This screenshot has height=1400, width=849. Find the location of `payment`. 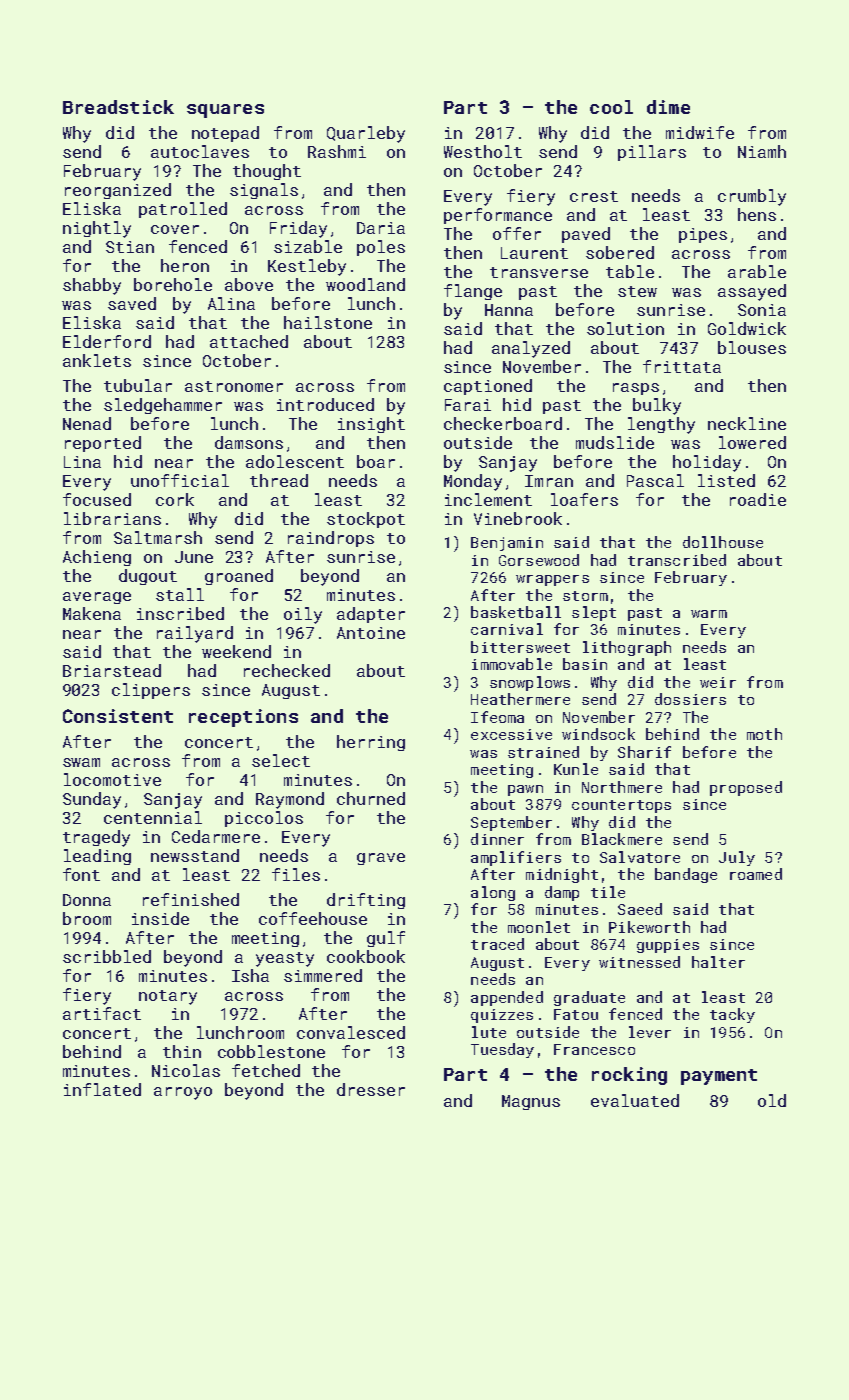

payment is located at coordinates (719, 1077).
